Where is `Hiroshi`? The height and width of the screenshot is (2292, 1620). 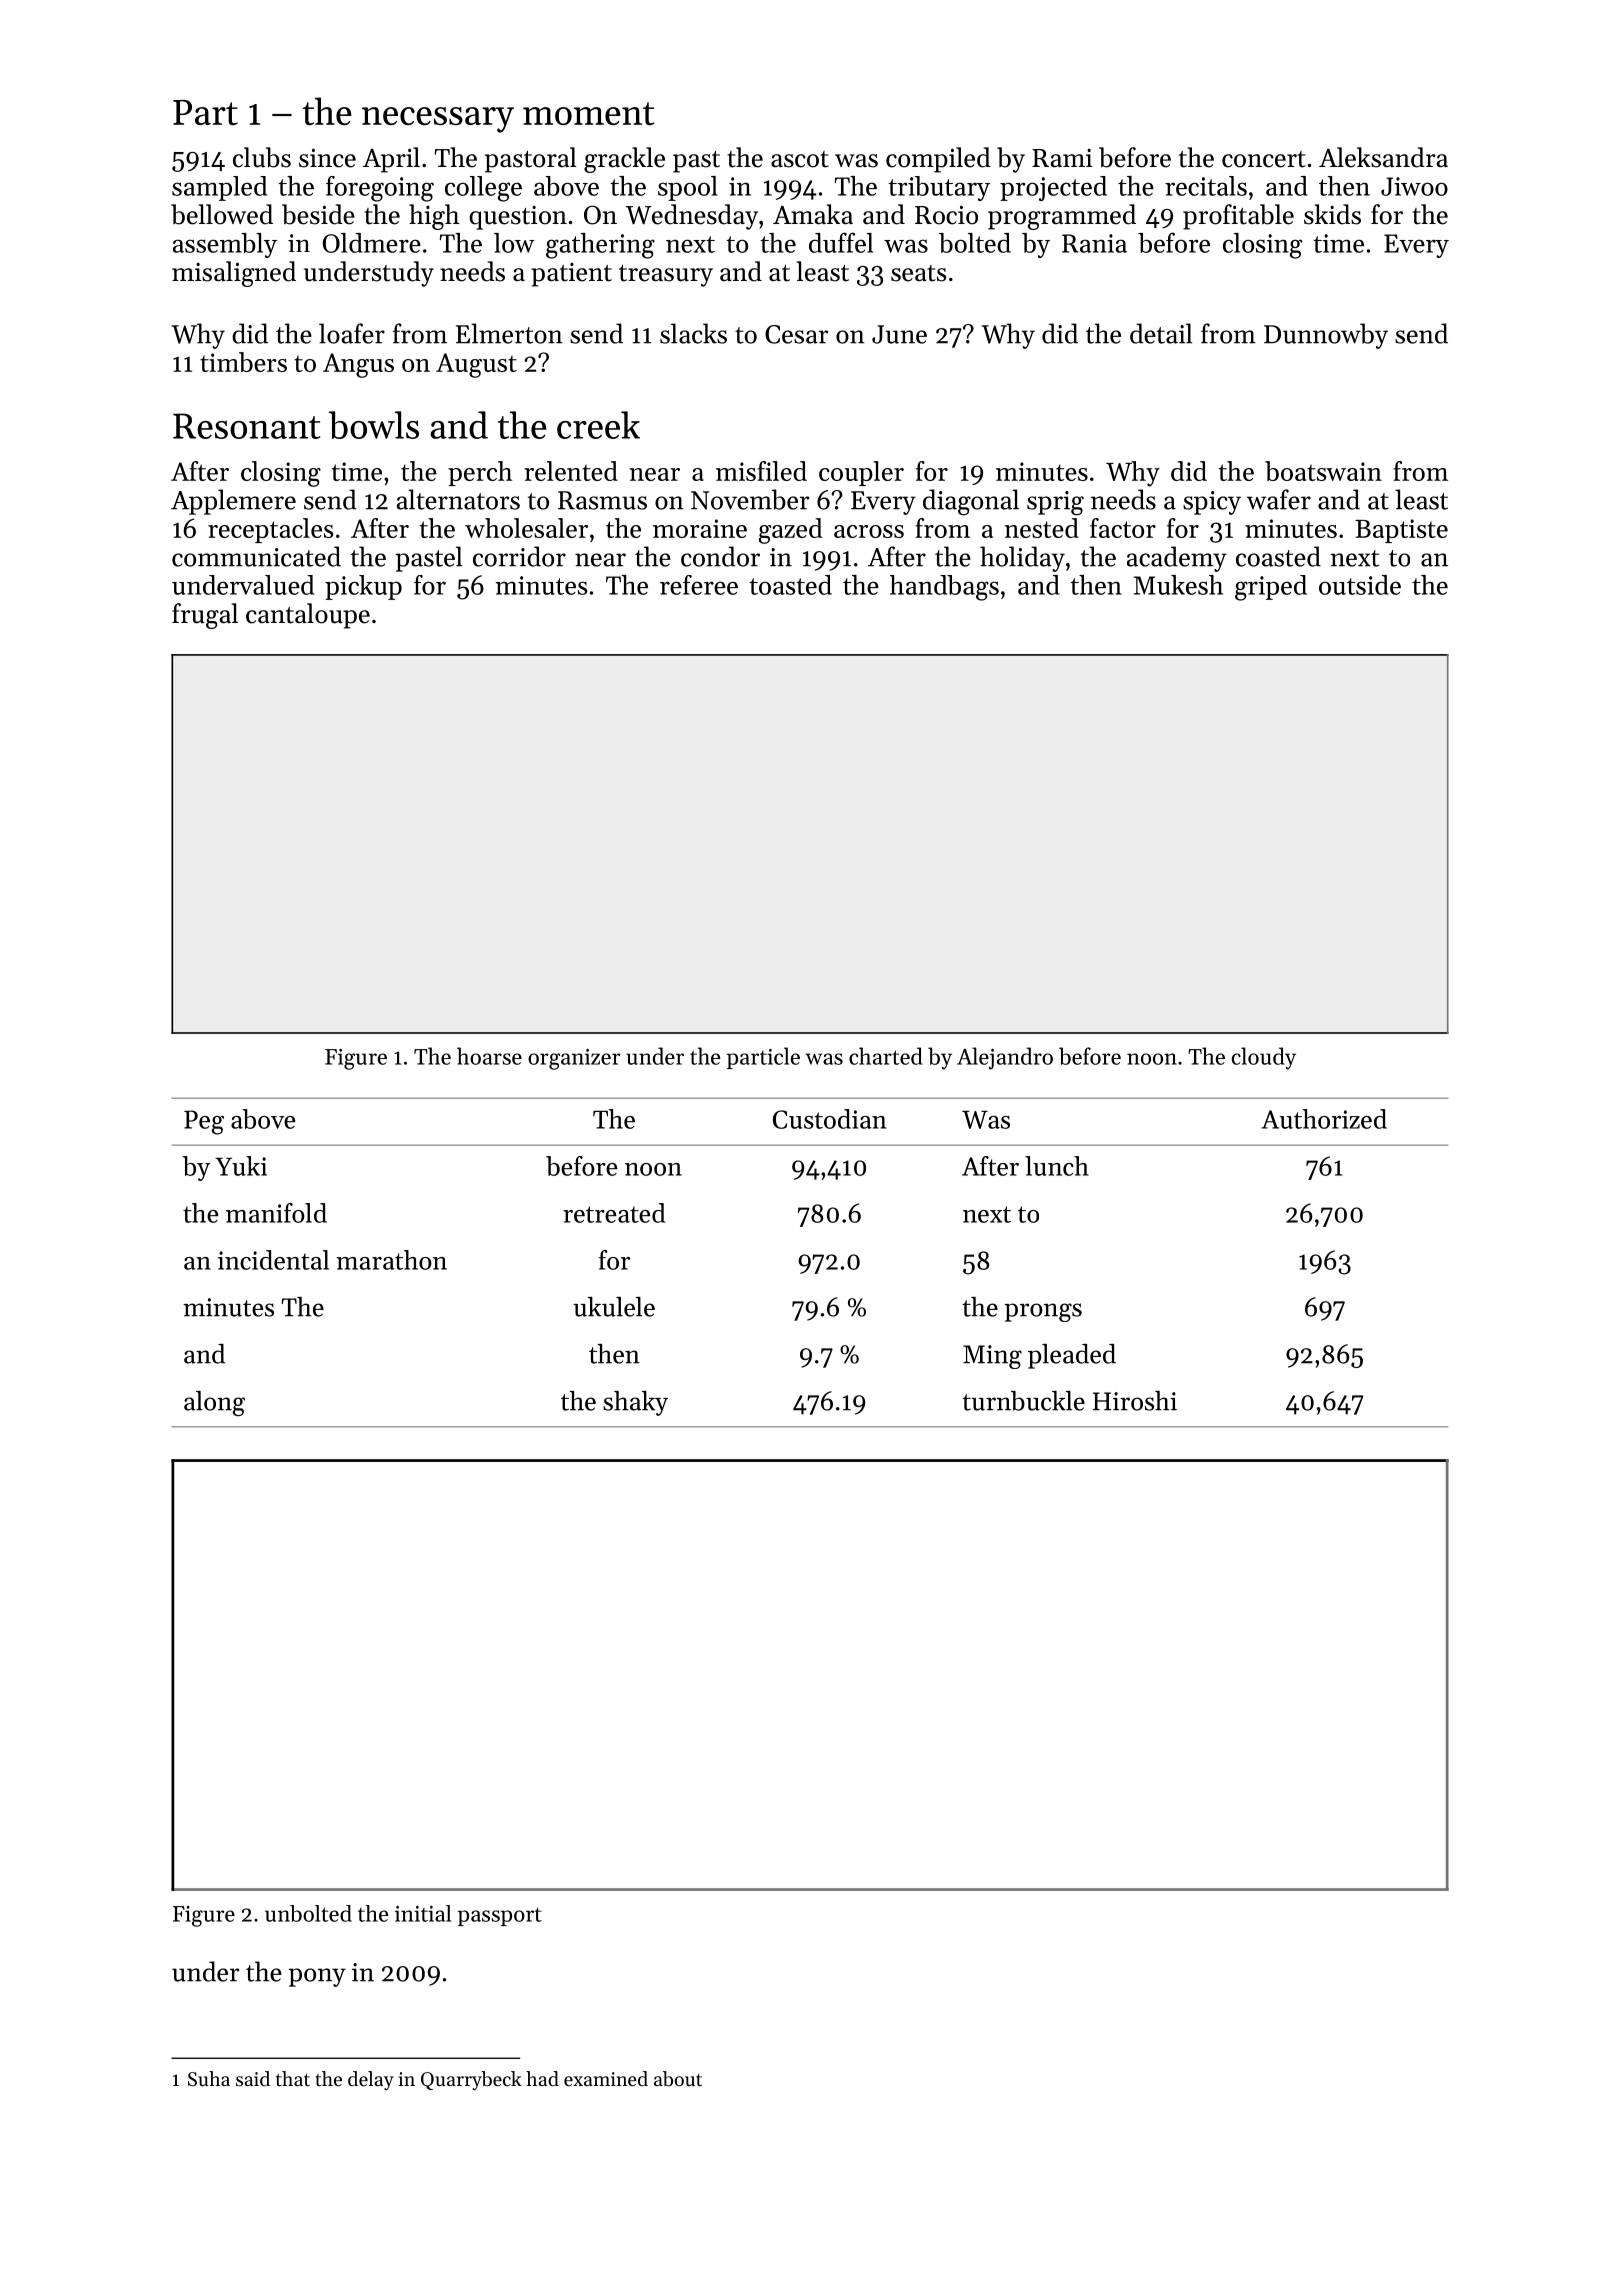
Hiroshi is located at coordinates (1135, 1401).
